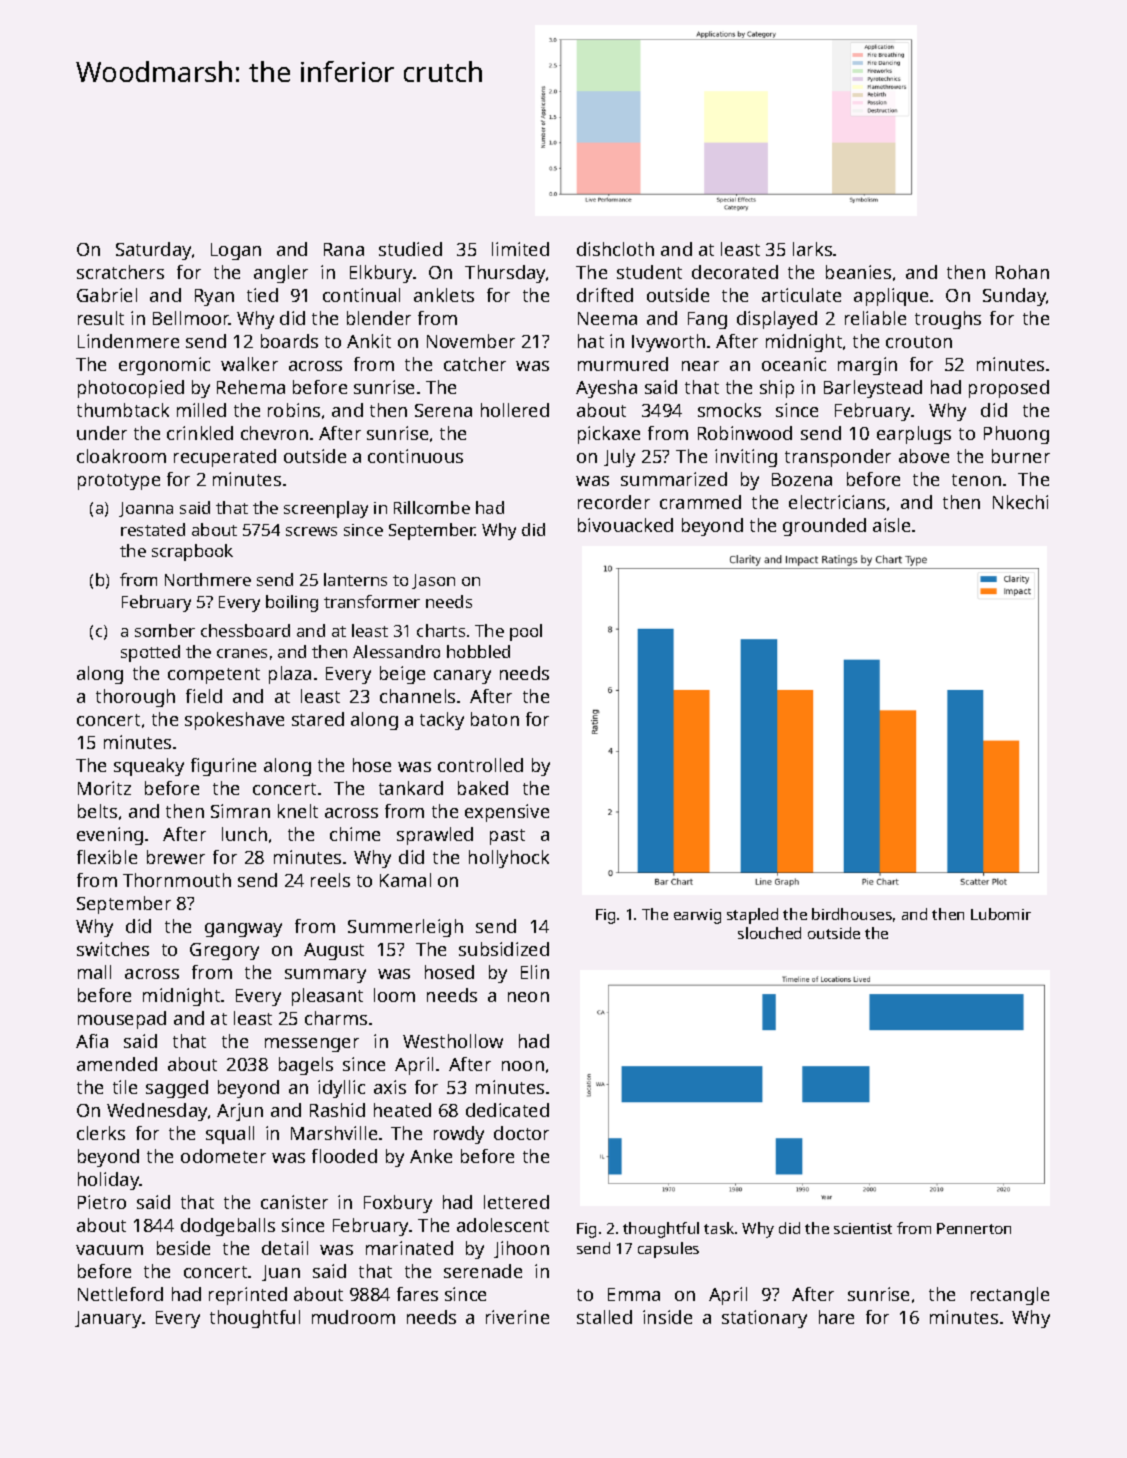 The width and height of the screenshot is (1127, 1458). I want to click on mudroom, so click(353, 1317).
